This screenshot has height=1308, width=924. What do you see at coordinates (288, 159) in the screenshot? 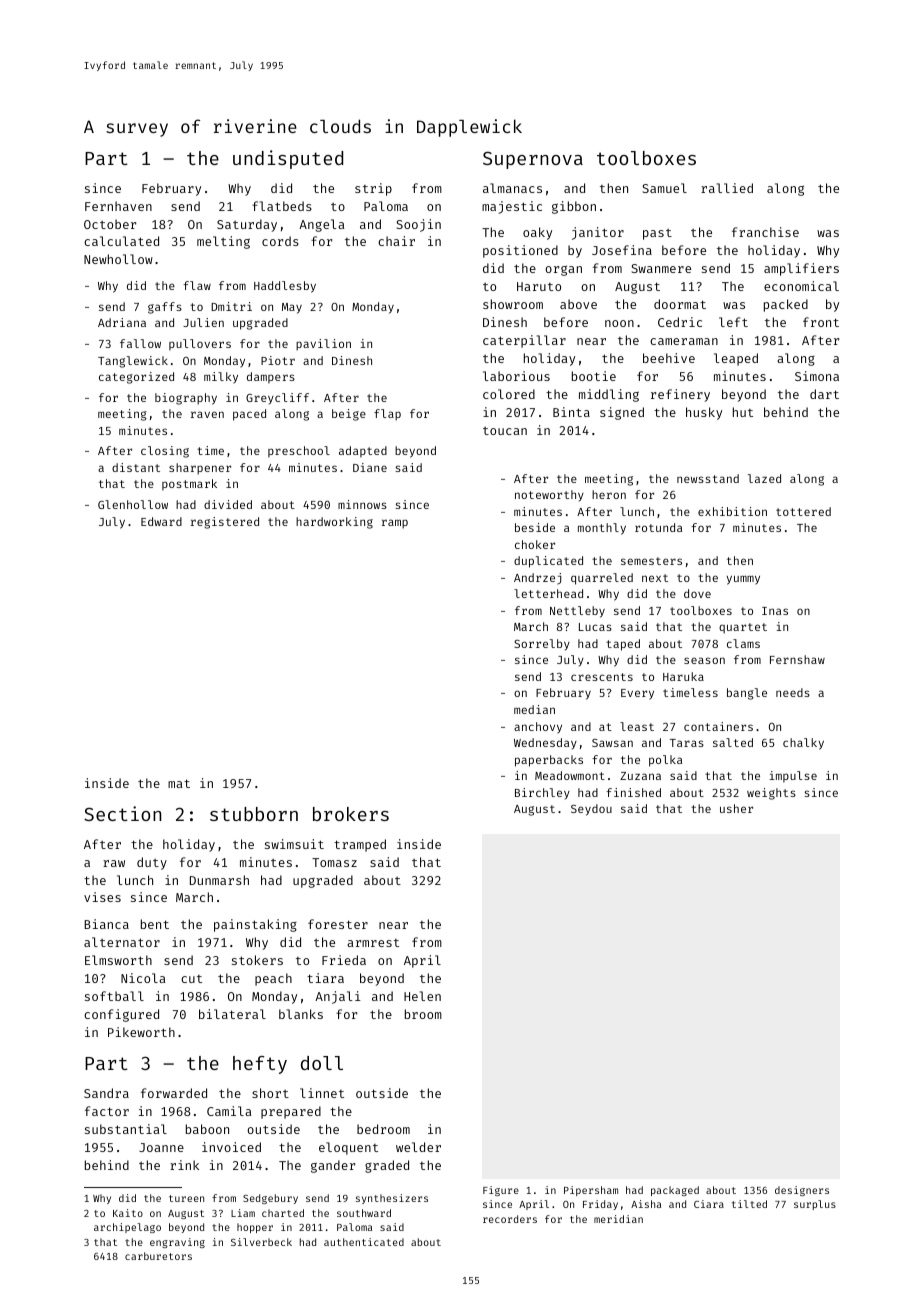
I see `undisputed` at bounding box center [288, 159].
